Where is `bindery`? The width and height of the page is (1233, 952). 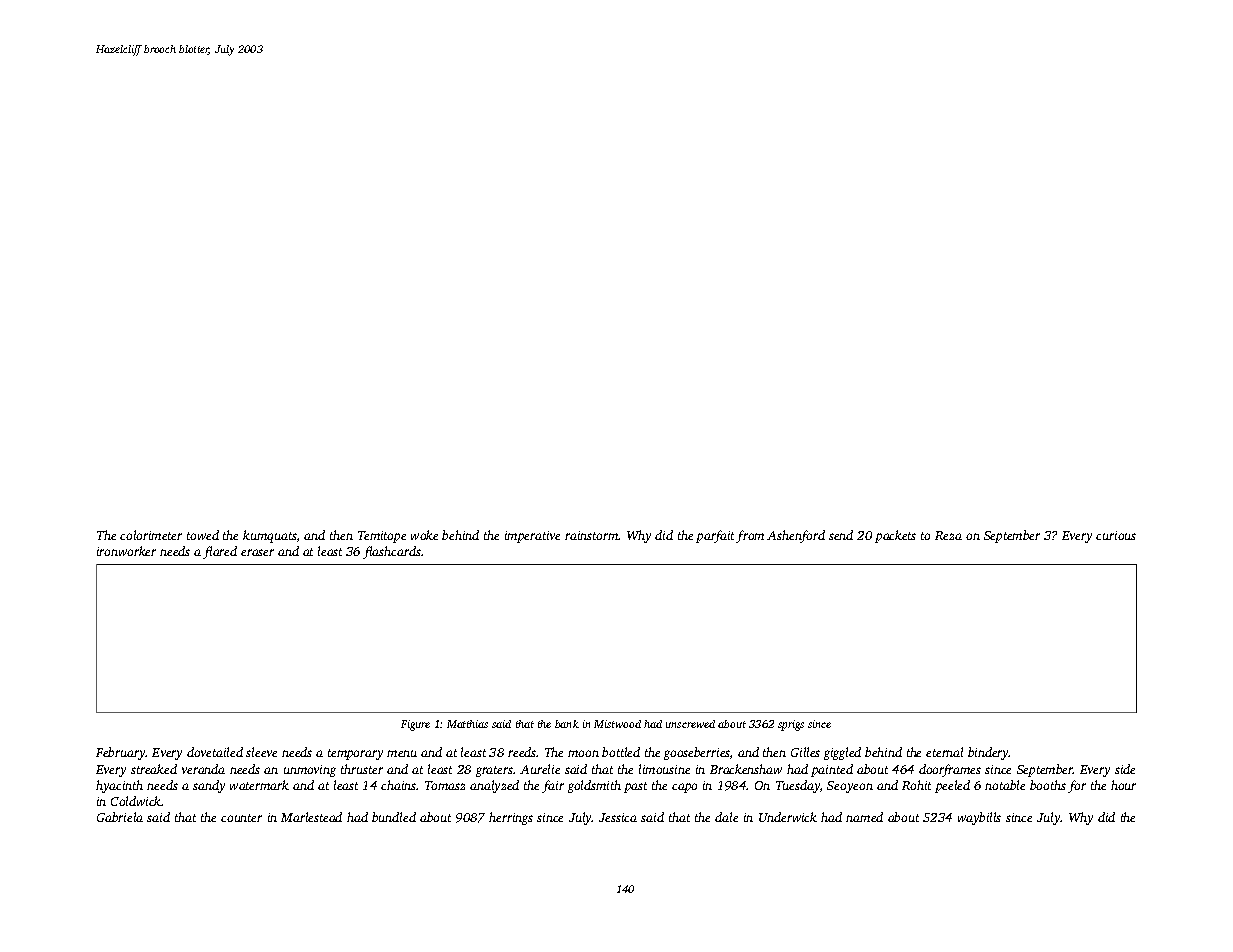
bindery is located at coordinates (988, 753).
